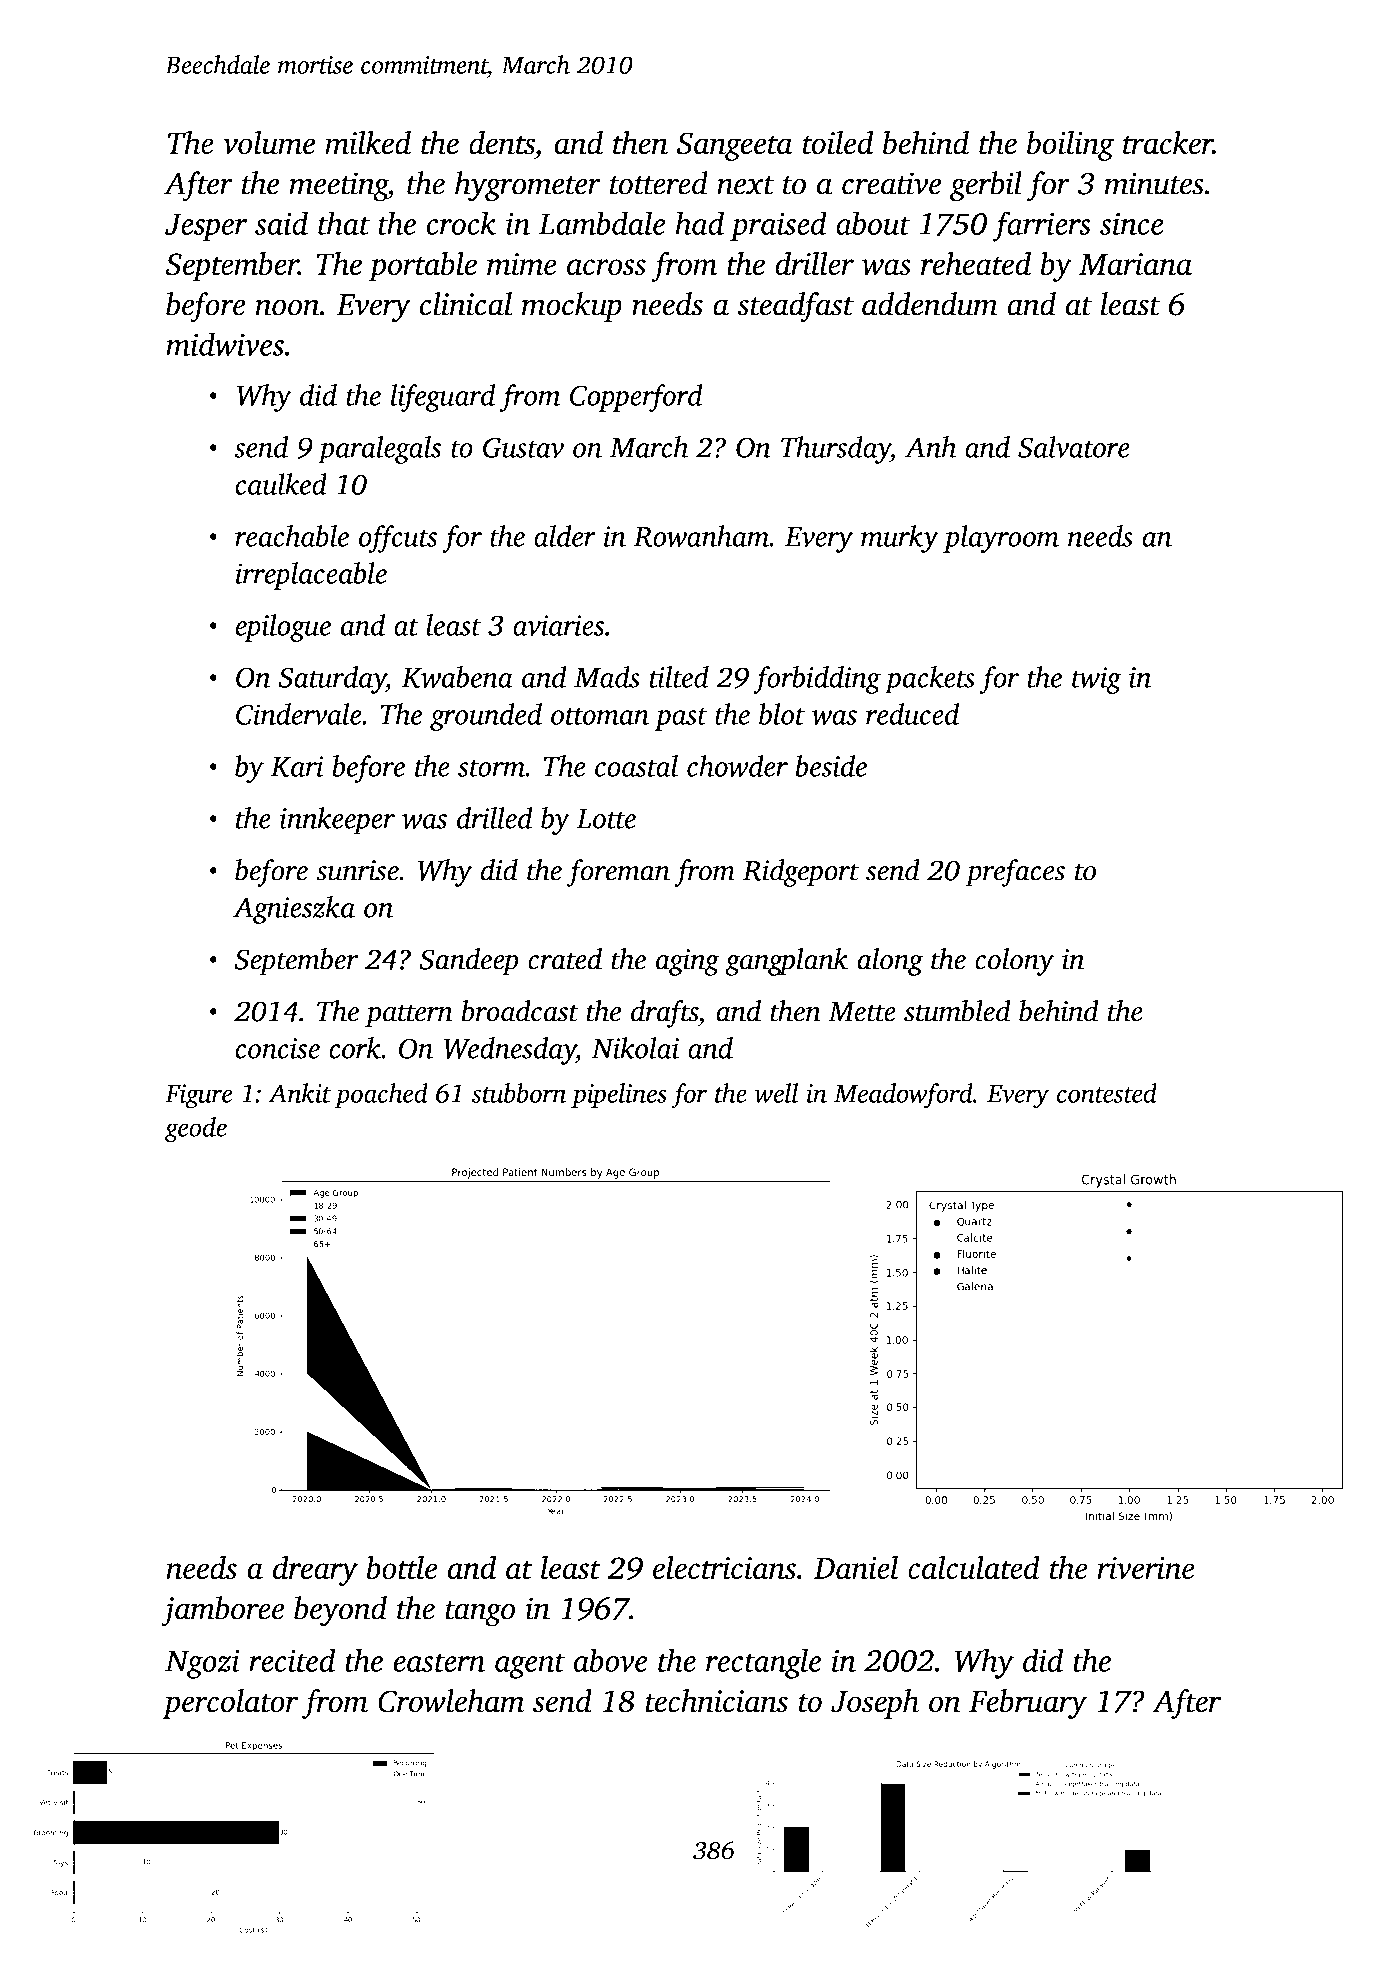 The height and width of the document is (1969, 1386). Describe the element at coordinates (1041, 226) in the document. I see `farriers` at that location.
